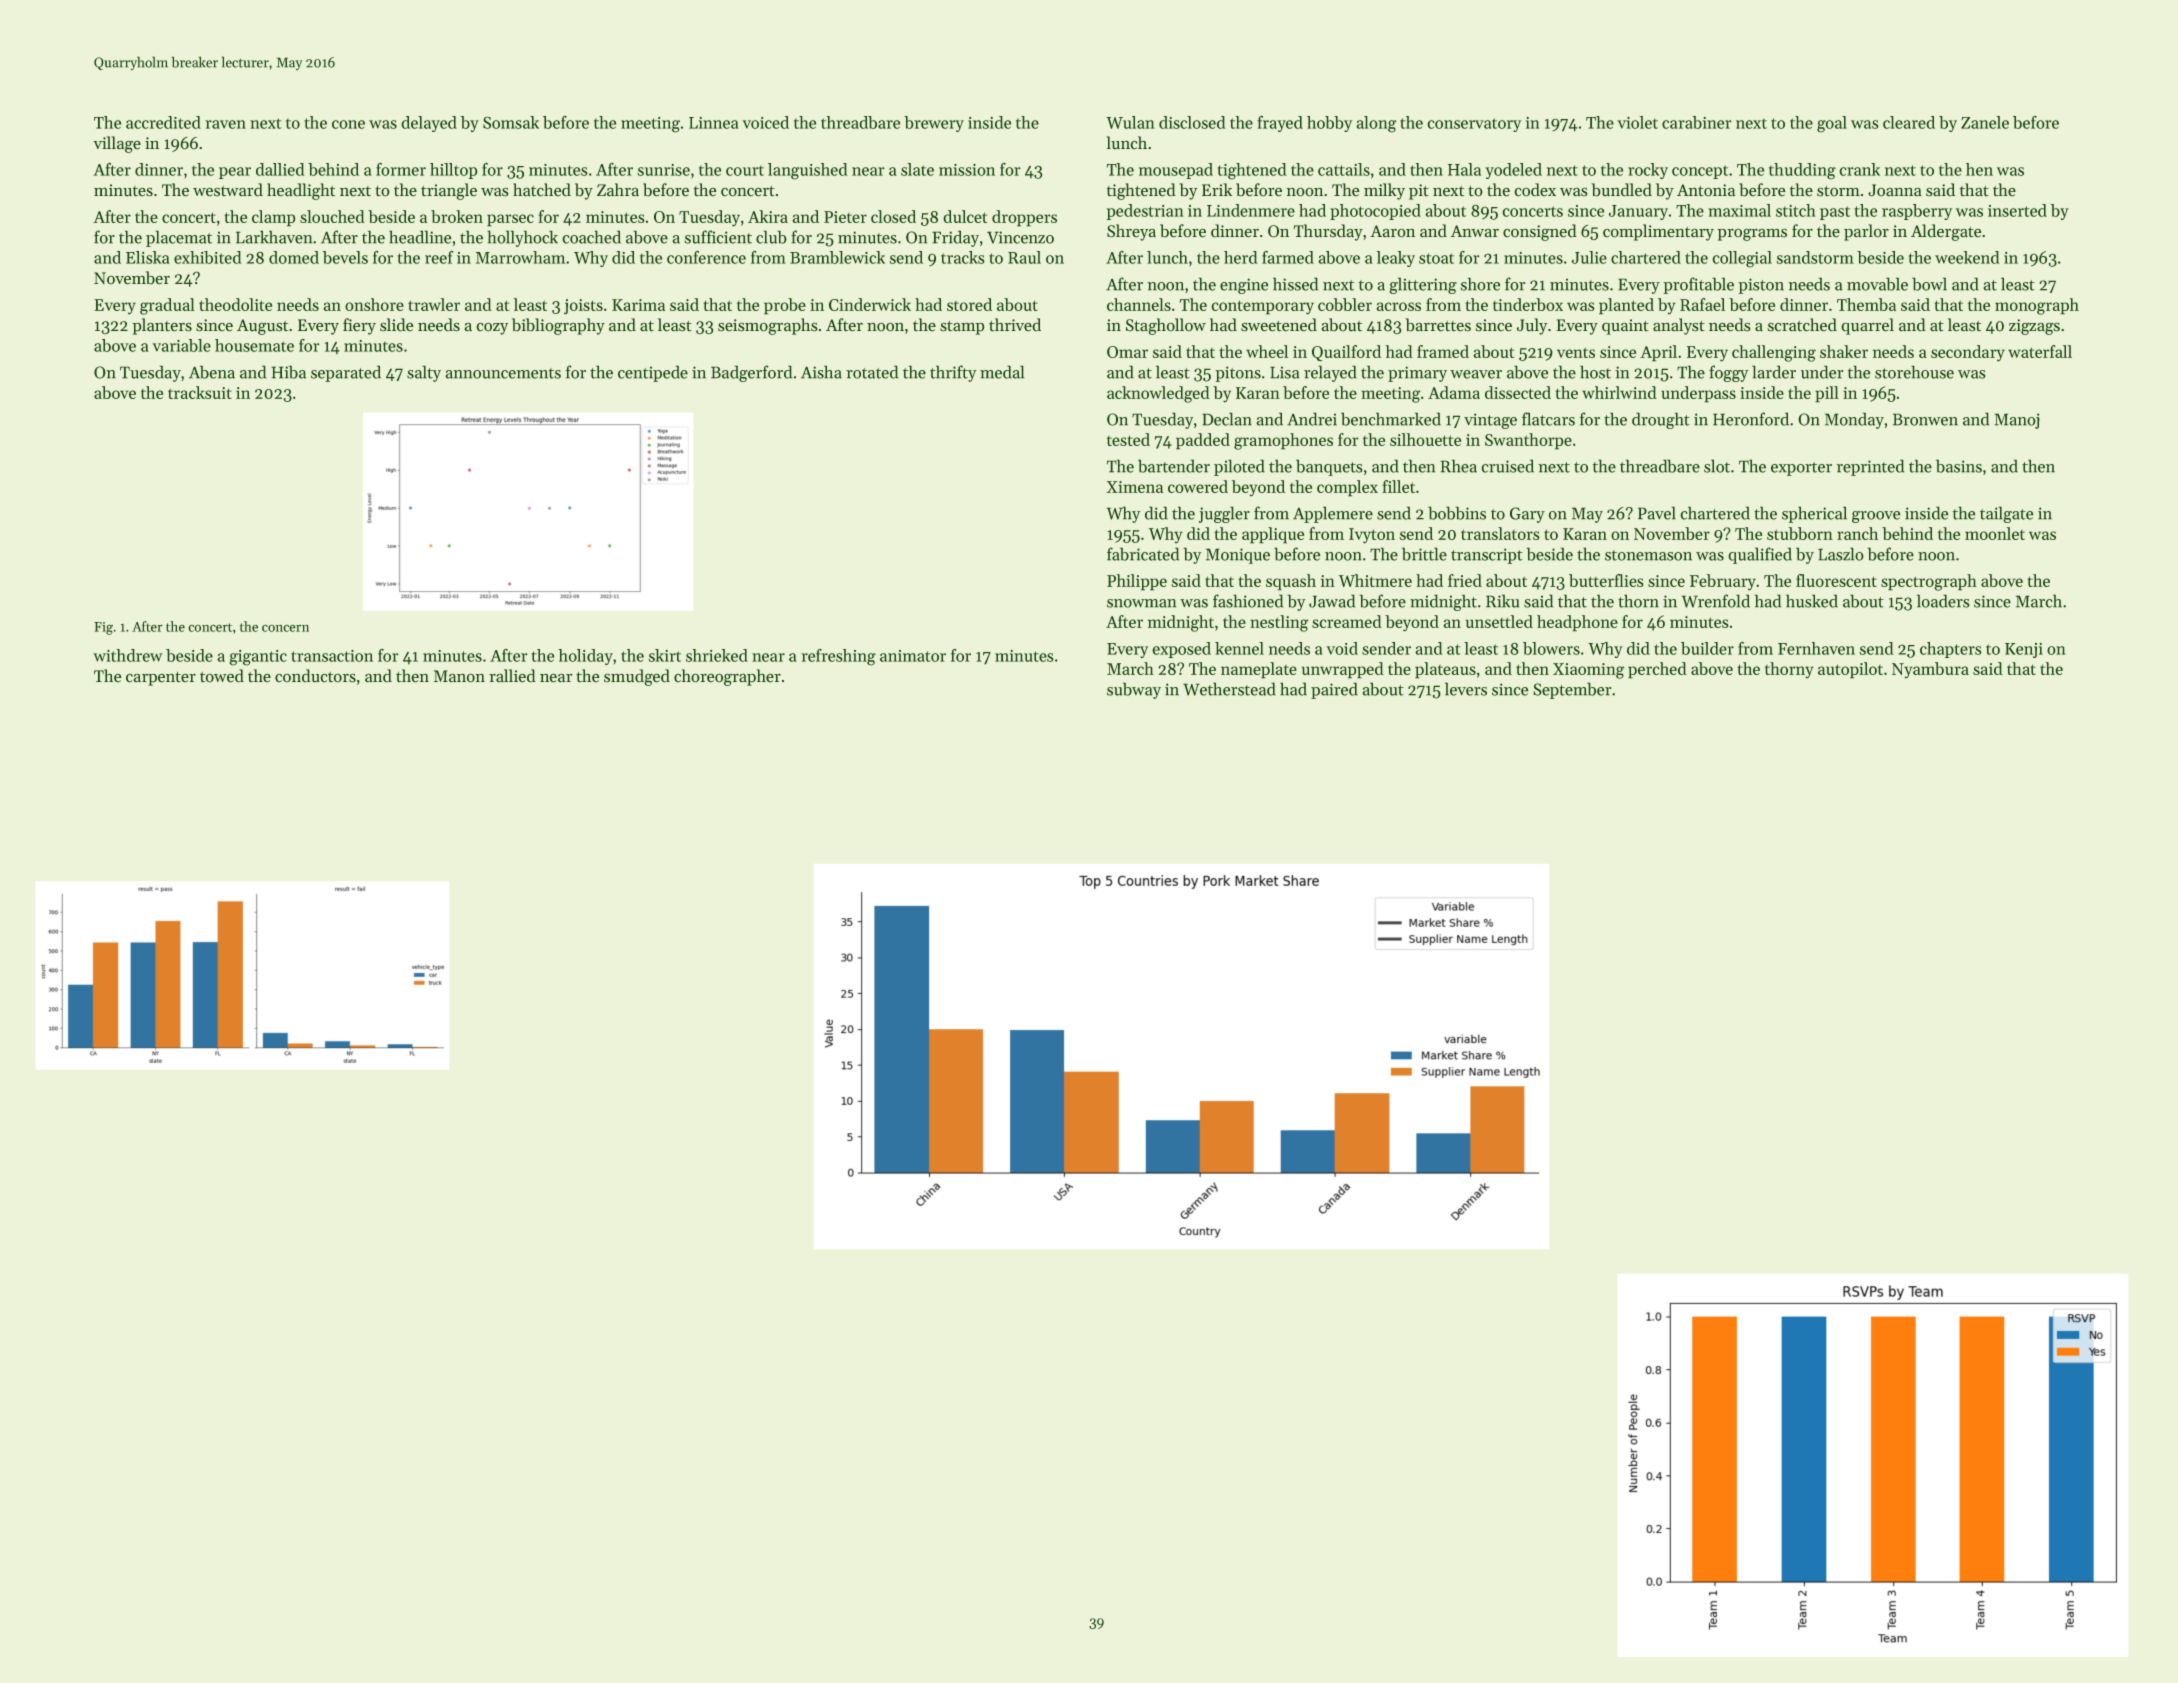 The image size is (2178, 1683). What do you see at coordinates (653, 374) in the page?
I see `centipede` at bounding box center [653, 374].
